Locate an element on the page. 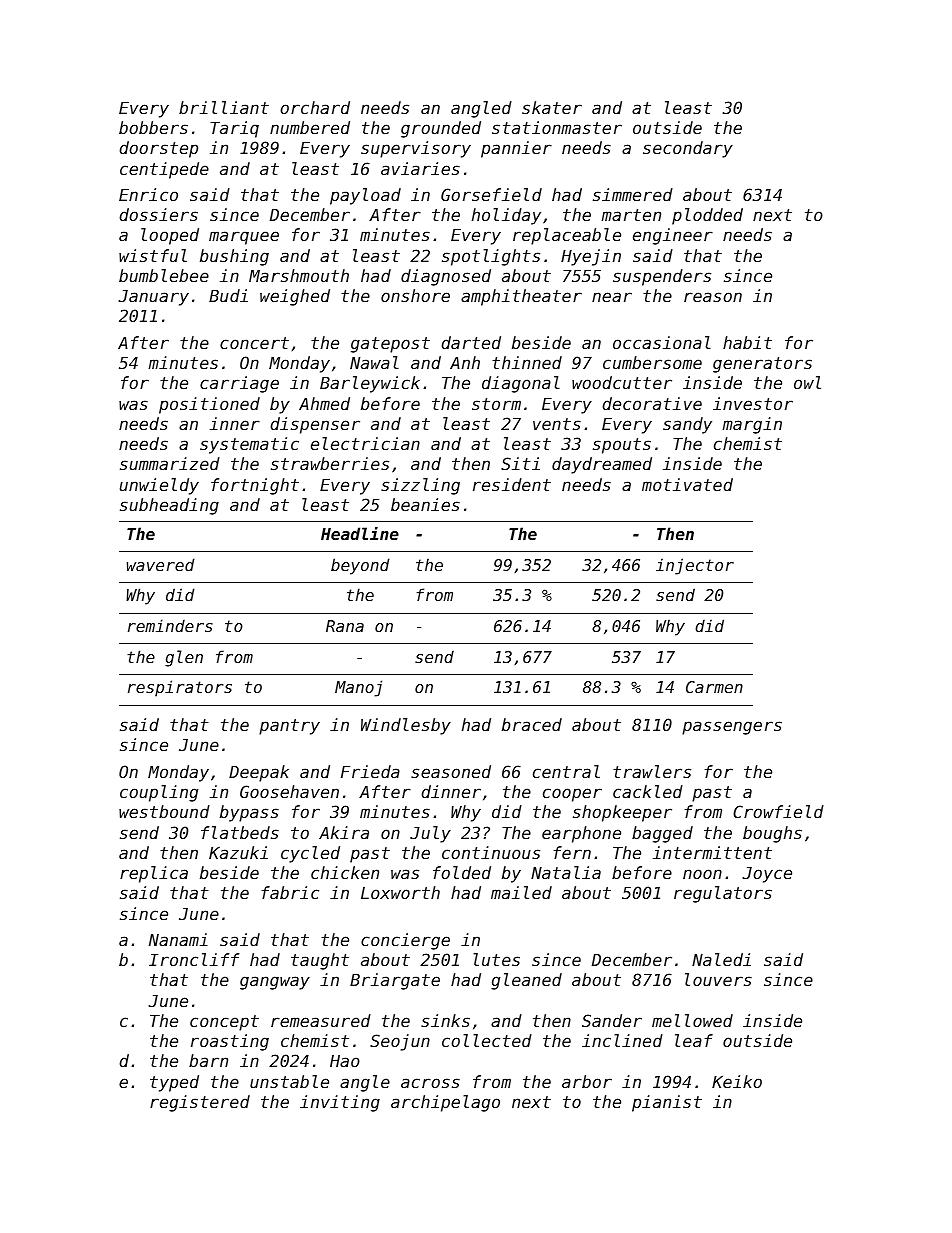  coupling is located at coordinates (159, 793).
